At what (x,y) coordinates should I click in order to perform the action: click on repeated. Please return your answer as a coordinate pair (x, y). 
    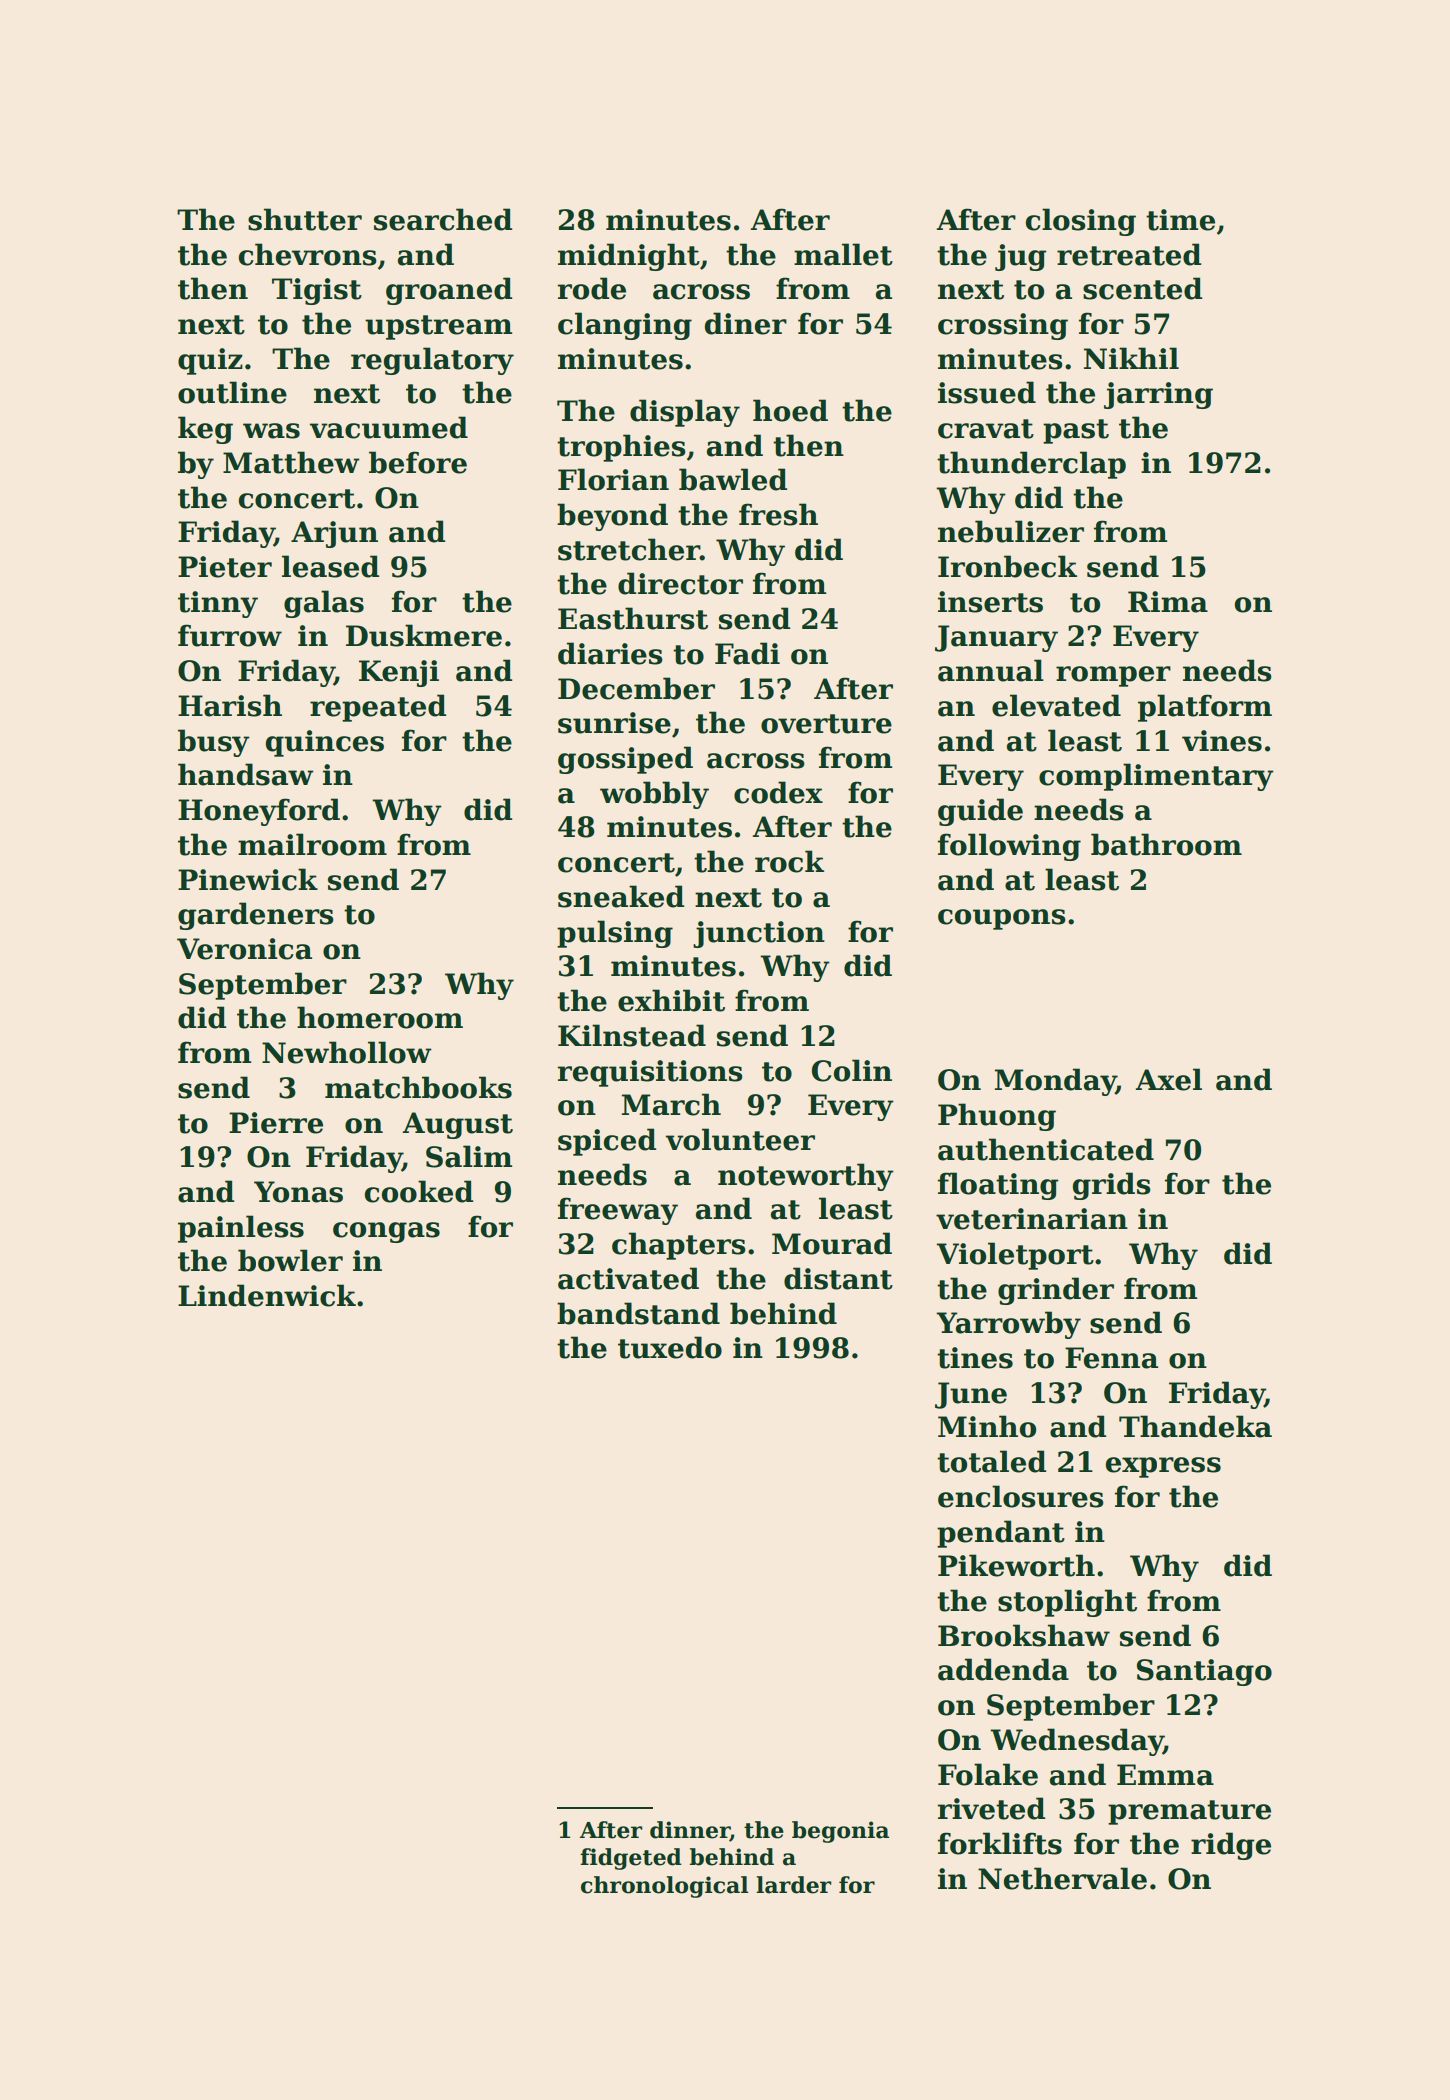
    Looking at the image, I should click on (378, 708).
